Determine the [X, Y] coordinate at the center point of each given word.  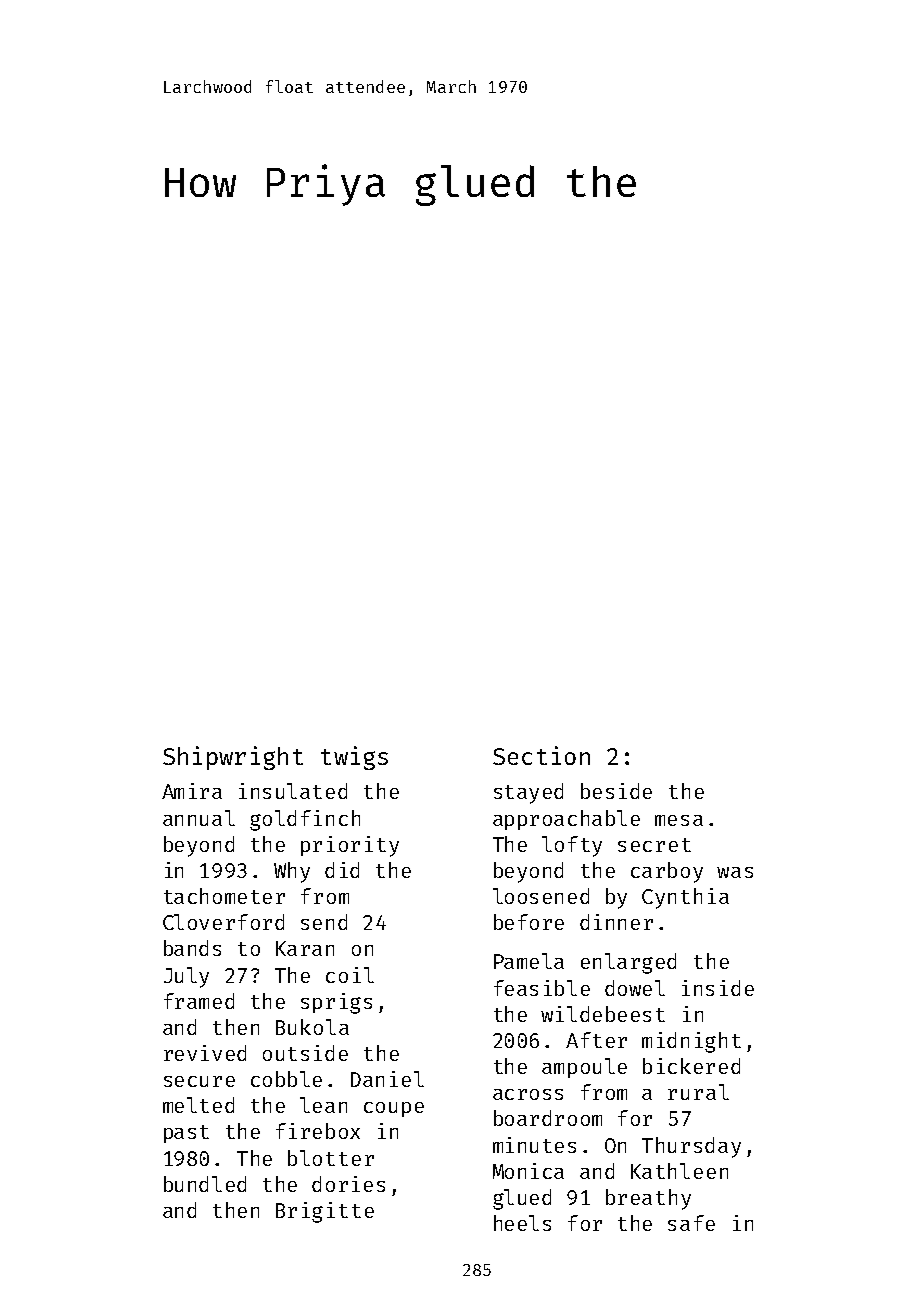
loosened [541, 896]
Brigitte [325, 1212]
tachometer [224, 896]
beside [616, 791]
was [735, 872]
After [596, 1040]
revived [205, 1053]
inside [718, 988]
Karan [305, 948]
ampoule [584, 1068]
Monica [528, 1171]
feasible [542, 988]
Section [541, 755]
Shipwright [233, 758]
